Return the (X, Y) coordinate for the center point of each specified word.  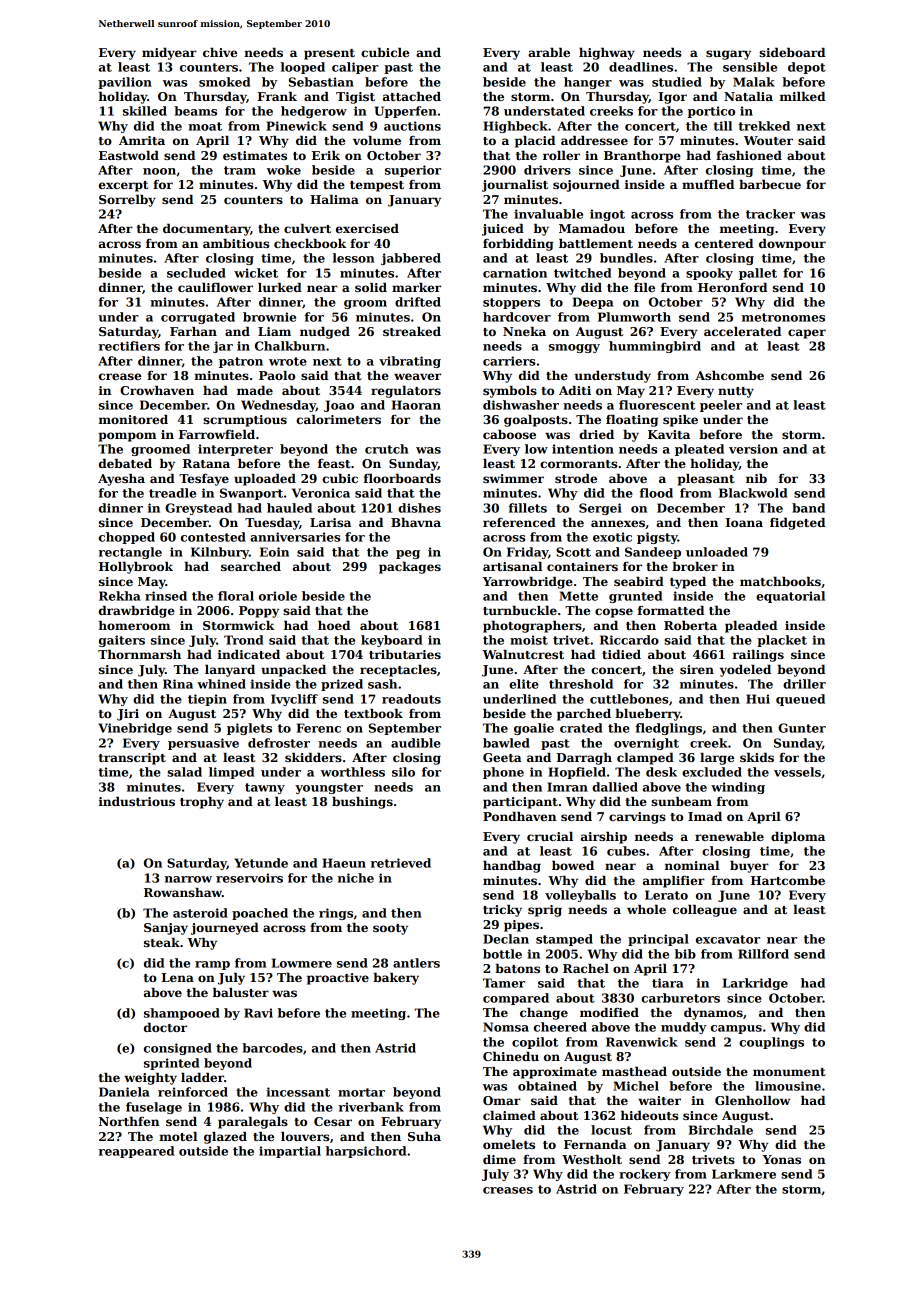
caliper (355, 68)
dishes (419, 508)
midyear (169, 54)
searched (251, 566)
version (753, 449)
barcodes (272, 1048)
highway (607, 54)
